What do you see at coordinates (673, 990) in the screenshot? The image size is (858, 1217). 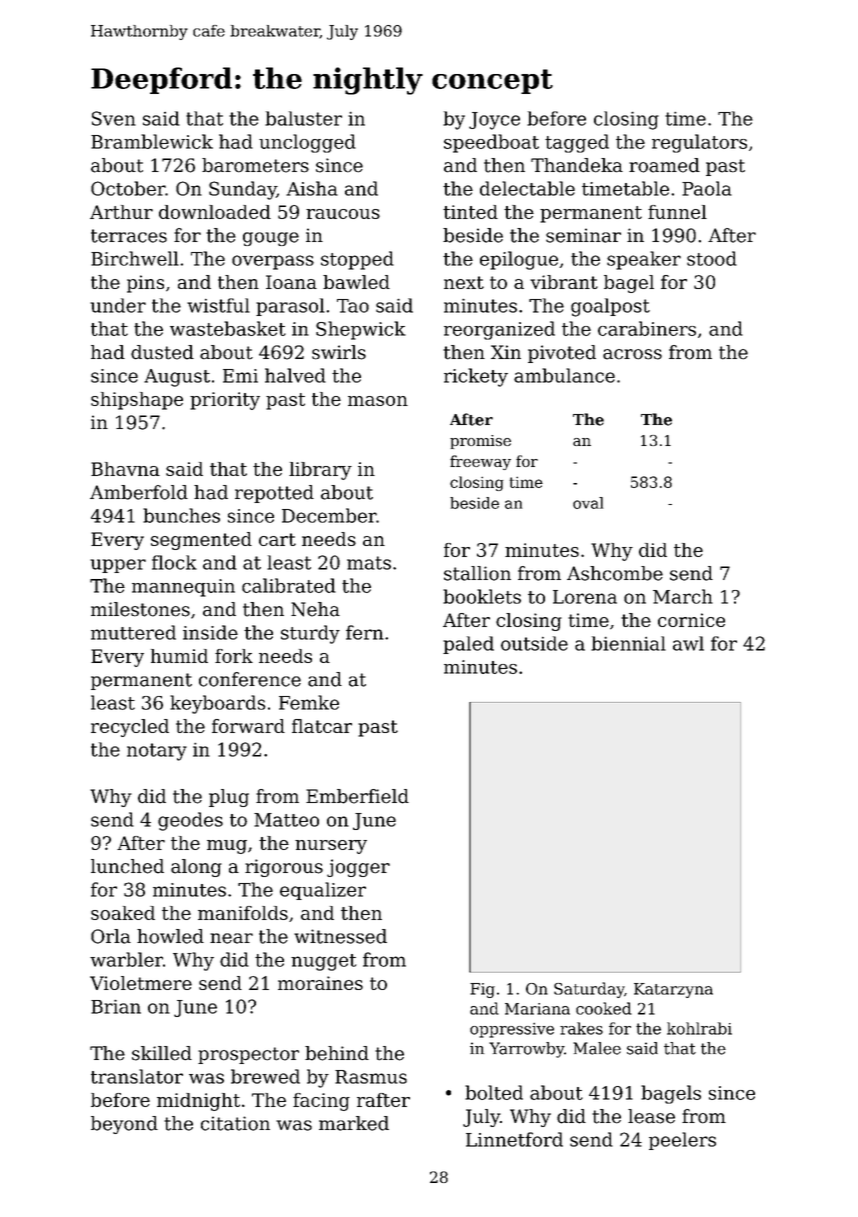 I see `Katarzyna` at bounding box center [673, 990].
